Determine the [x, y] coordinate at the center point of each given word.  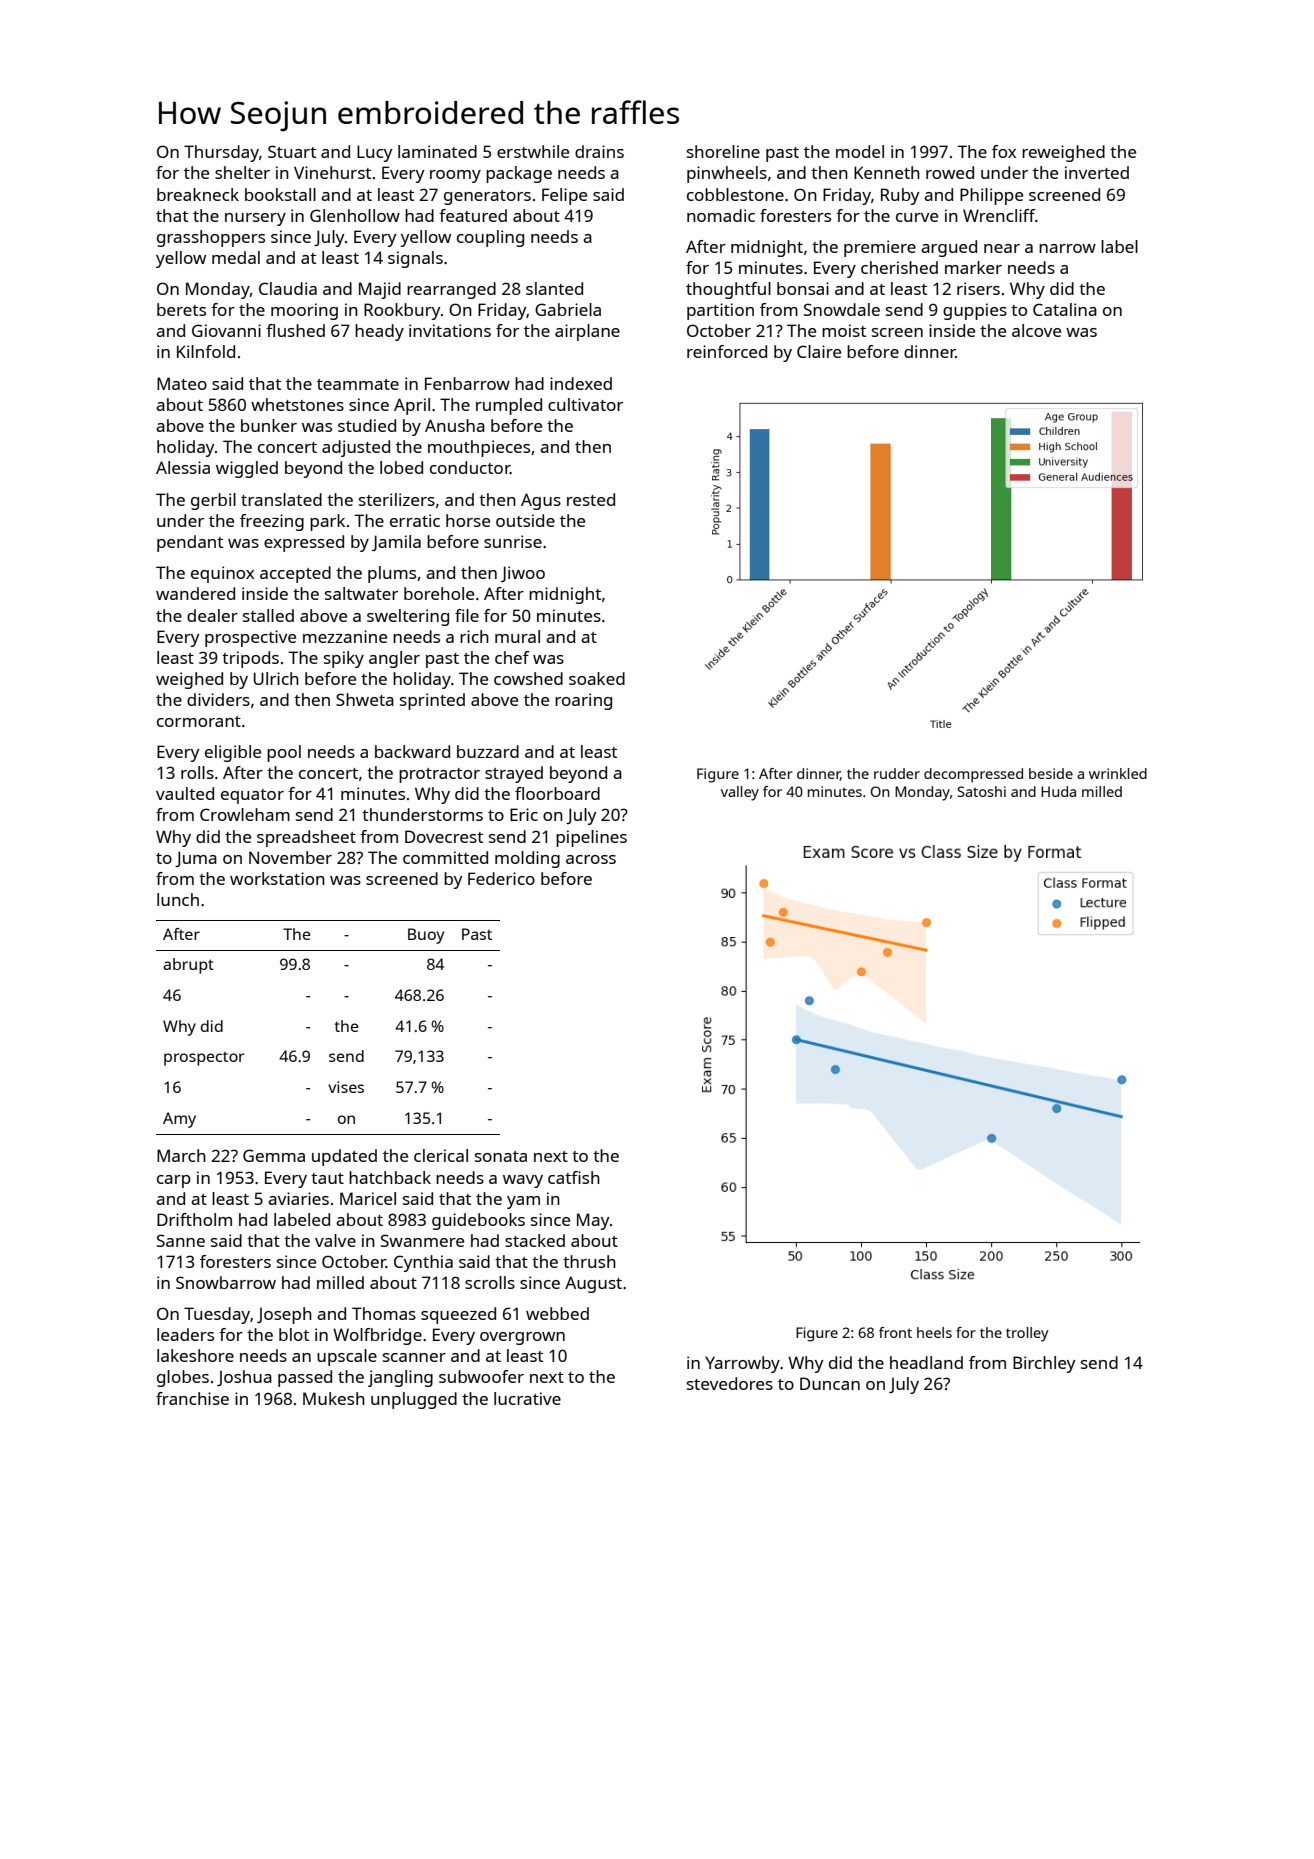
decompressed [973, 775]
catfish [574, 1177]
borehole [439, 593]
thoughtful [728, 290]
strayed [514, 774]
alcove [1036, 330]
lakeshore [195, 1355]
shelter [242, 172]
